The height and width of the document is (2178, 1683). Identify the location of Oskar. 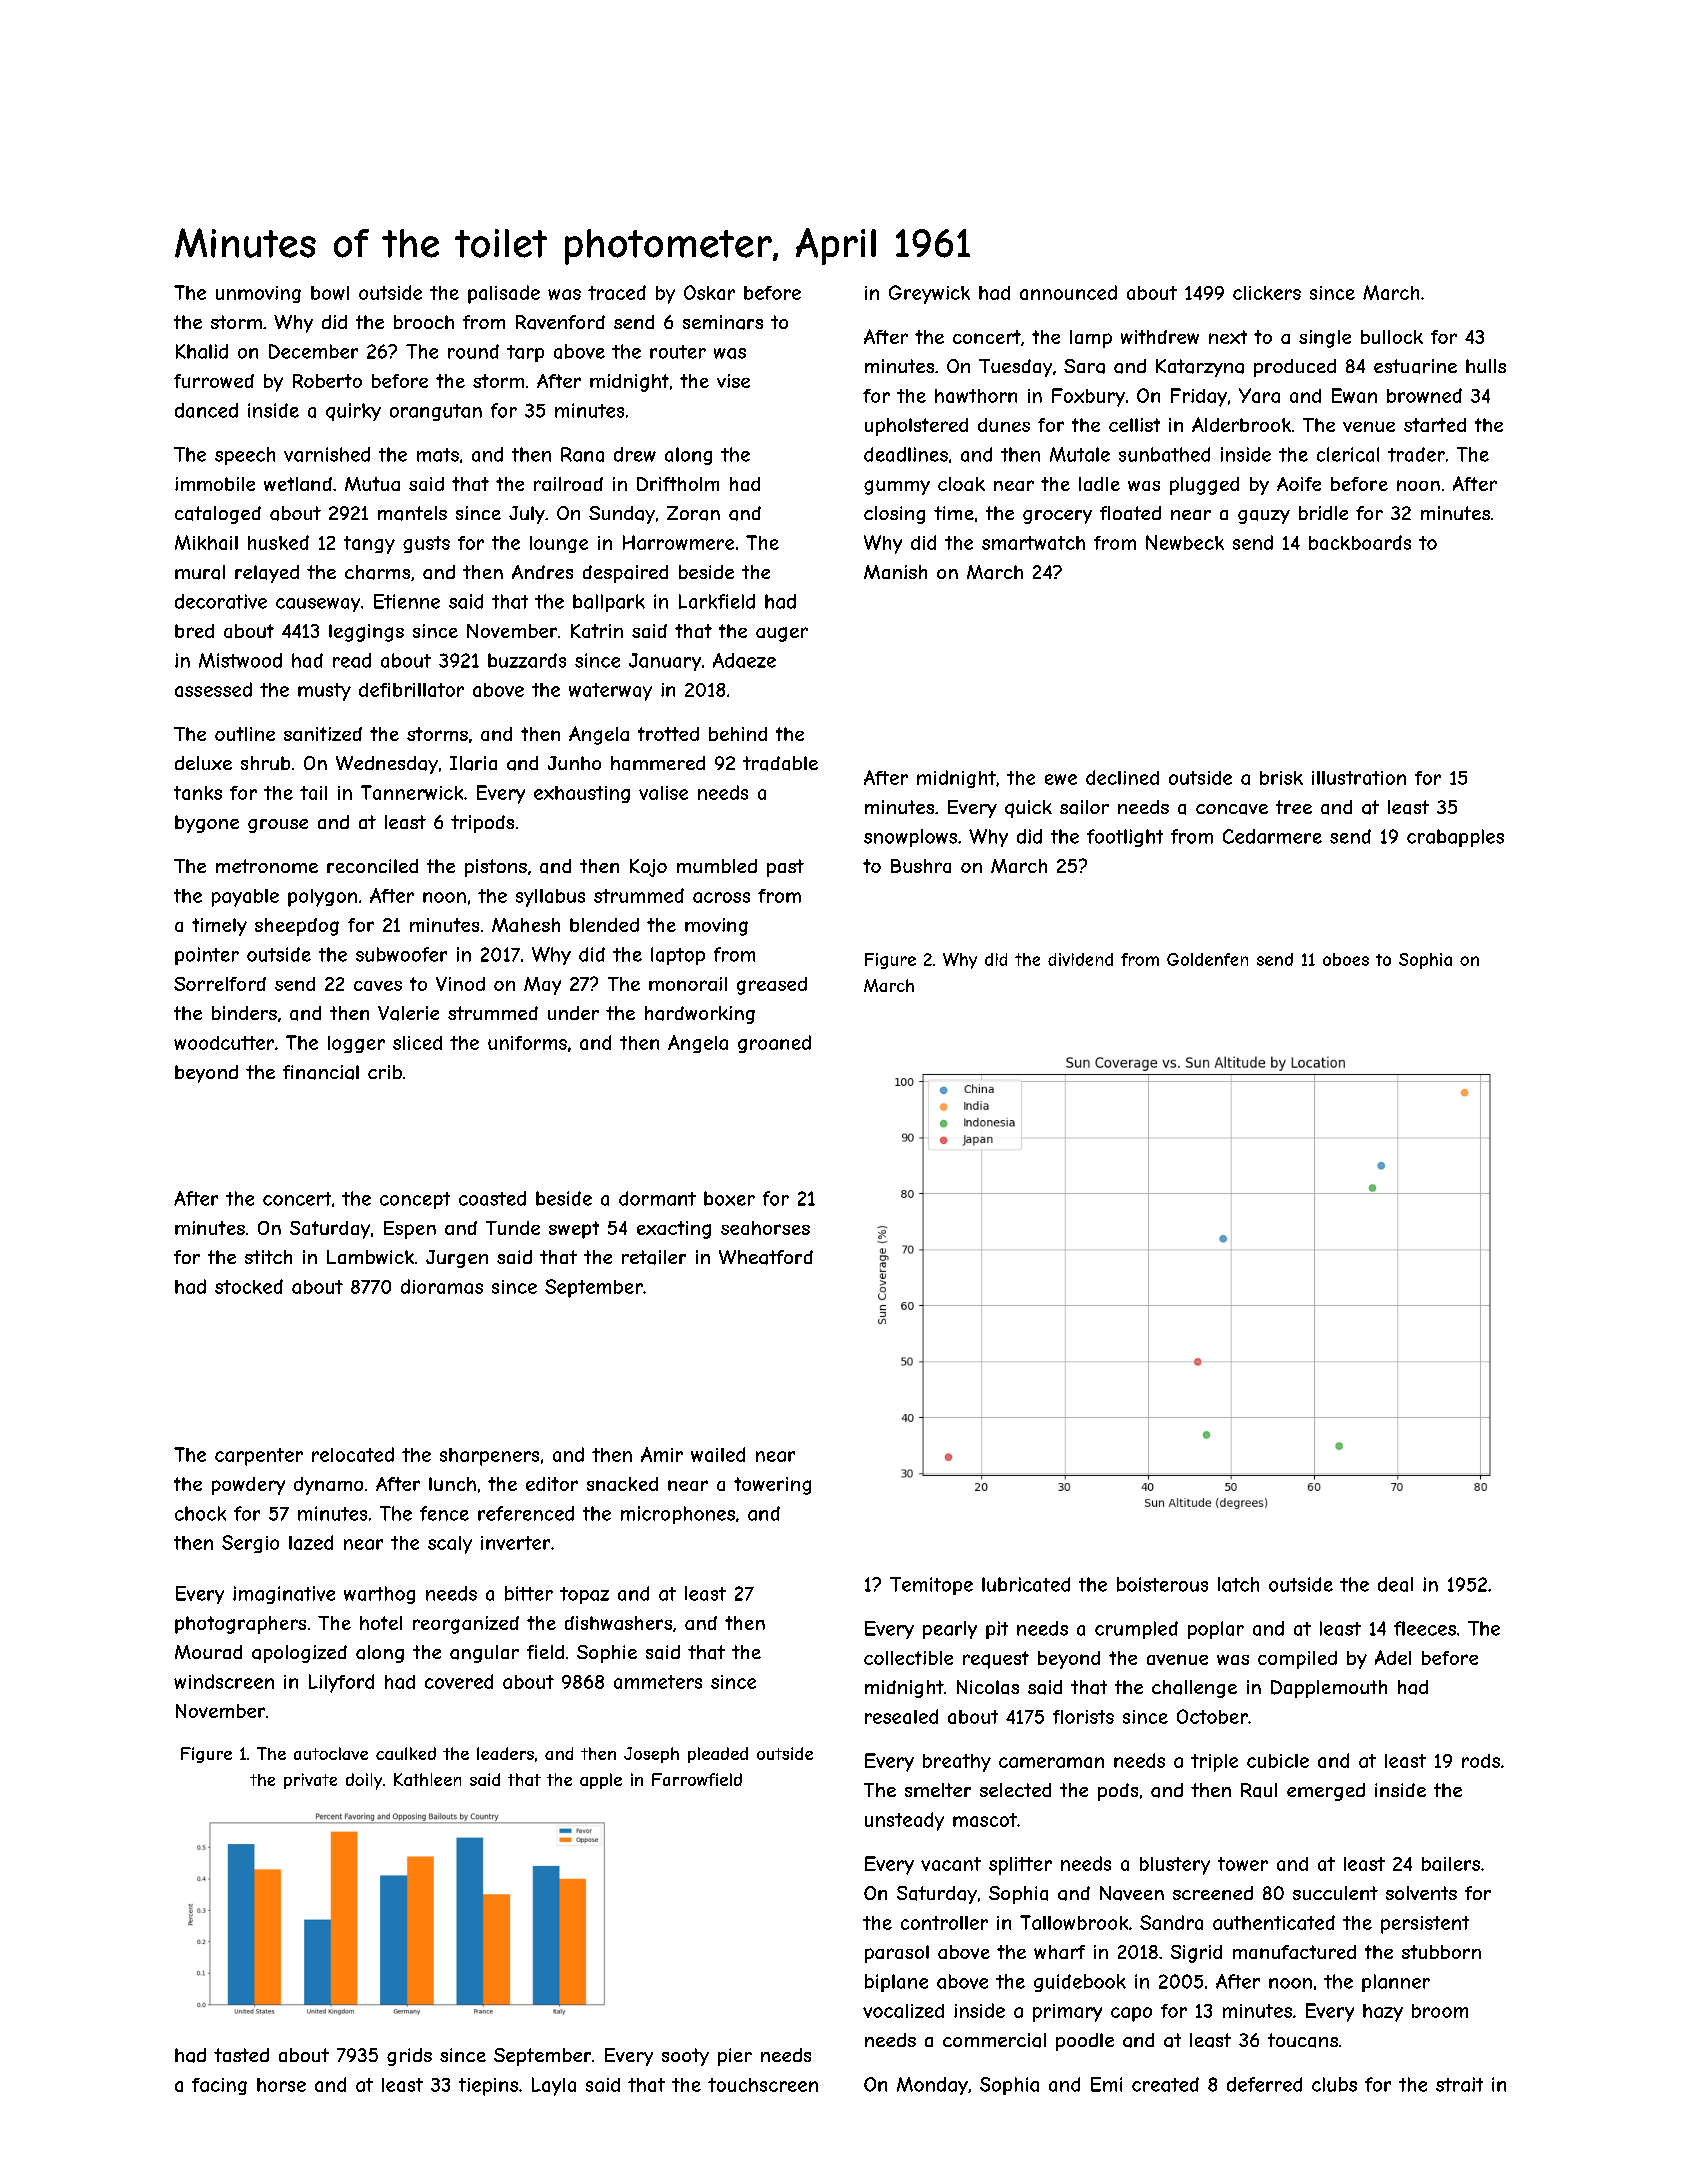
(709, 292).
